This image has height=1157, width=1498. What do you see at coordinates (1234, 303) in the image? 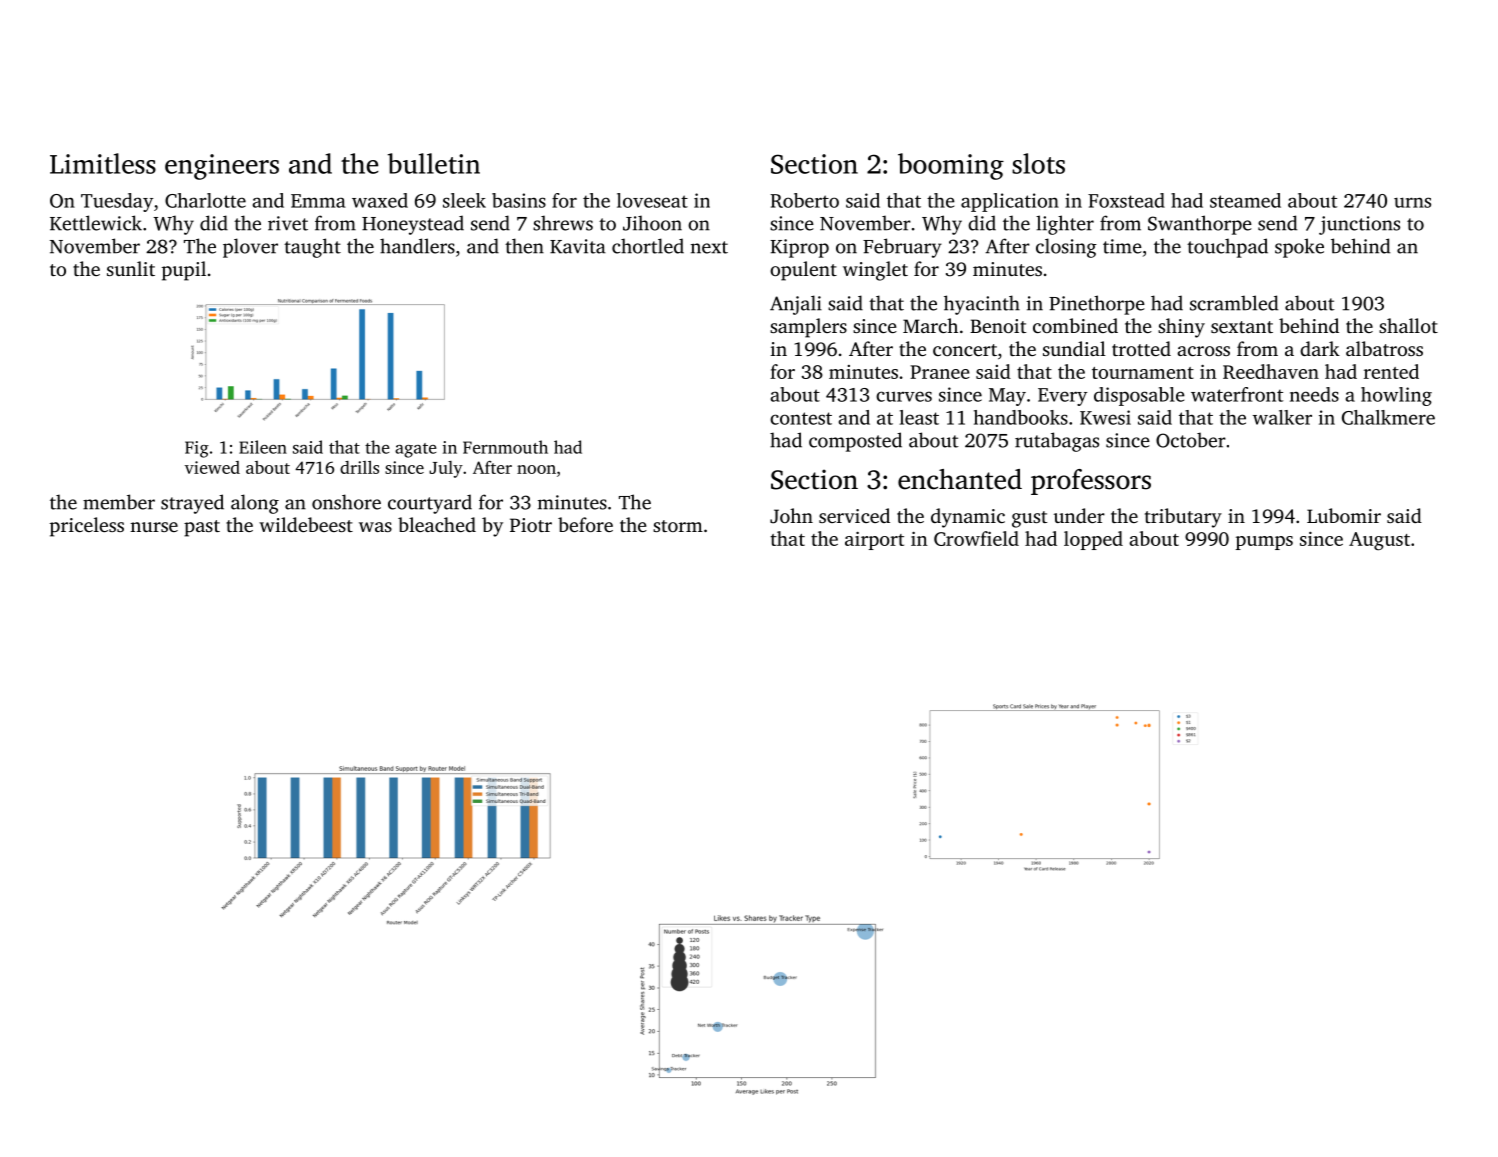
I see `scrambled` at bounding box center [1234, 303].
